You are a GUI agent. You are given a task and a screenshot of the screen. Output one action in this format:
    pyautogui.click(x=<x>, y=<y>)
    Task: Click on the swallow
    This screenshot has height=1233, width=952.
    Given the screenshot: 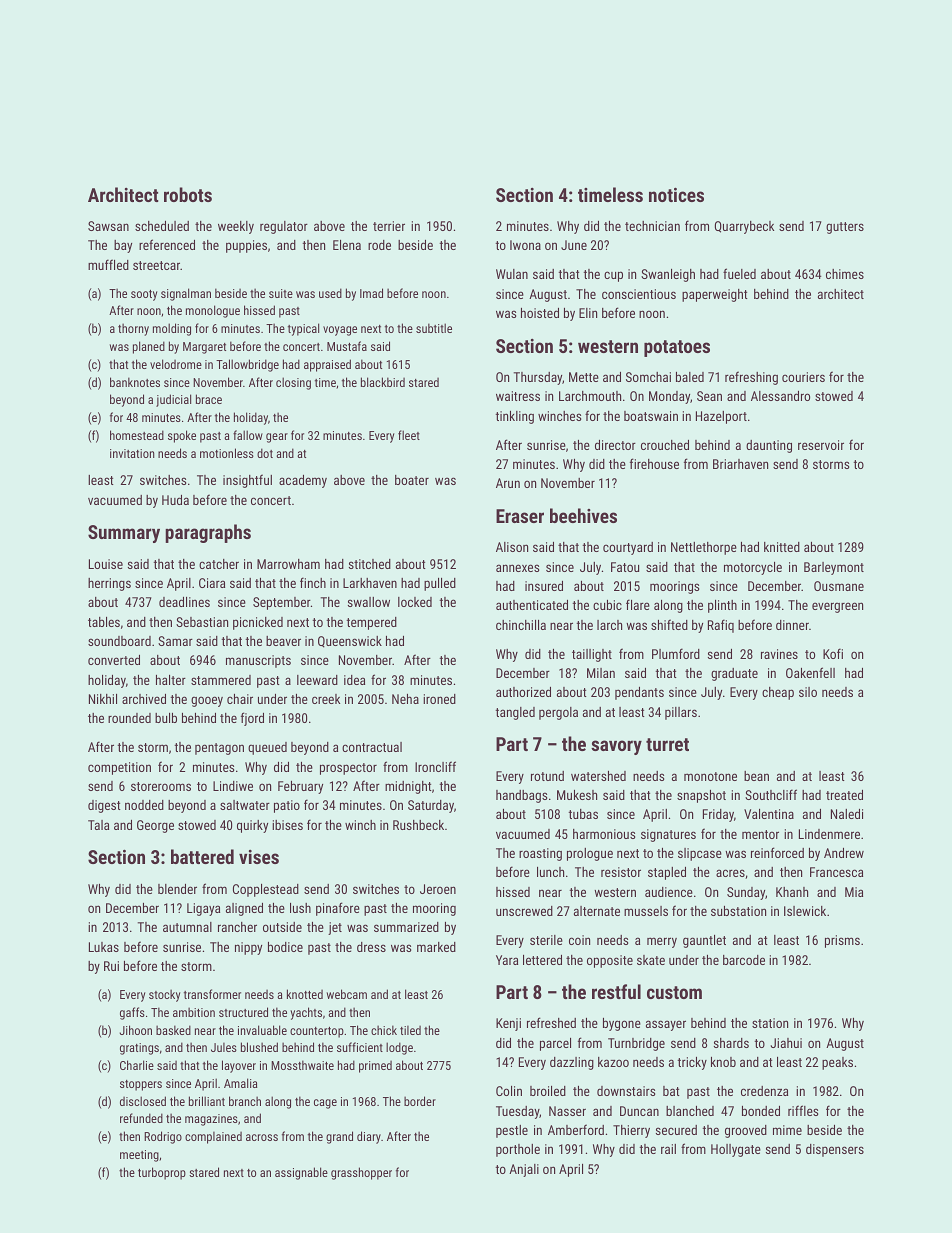 What is the action you would take?
    pyautogui.click(x=369, y=602)
